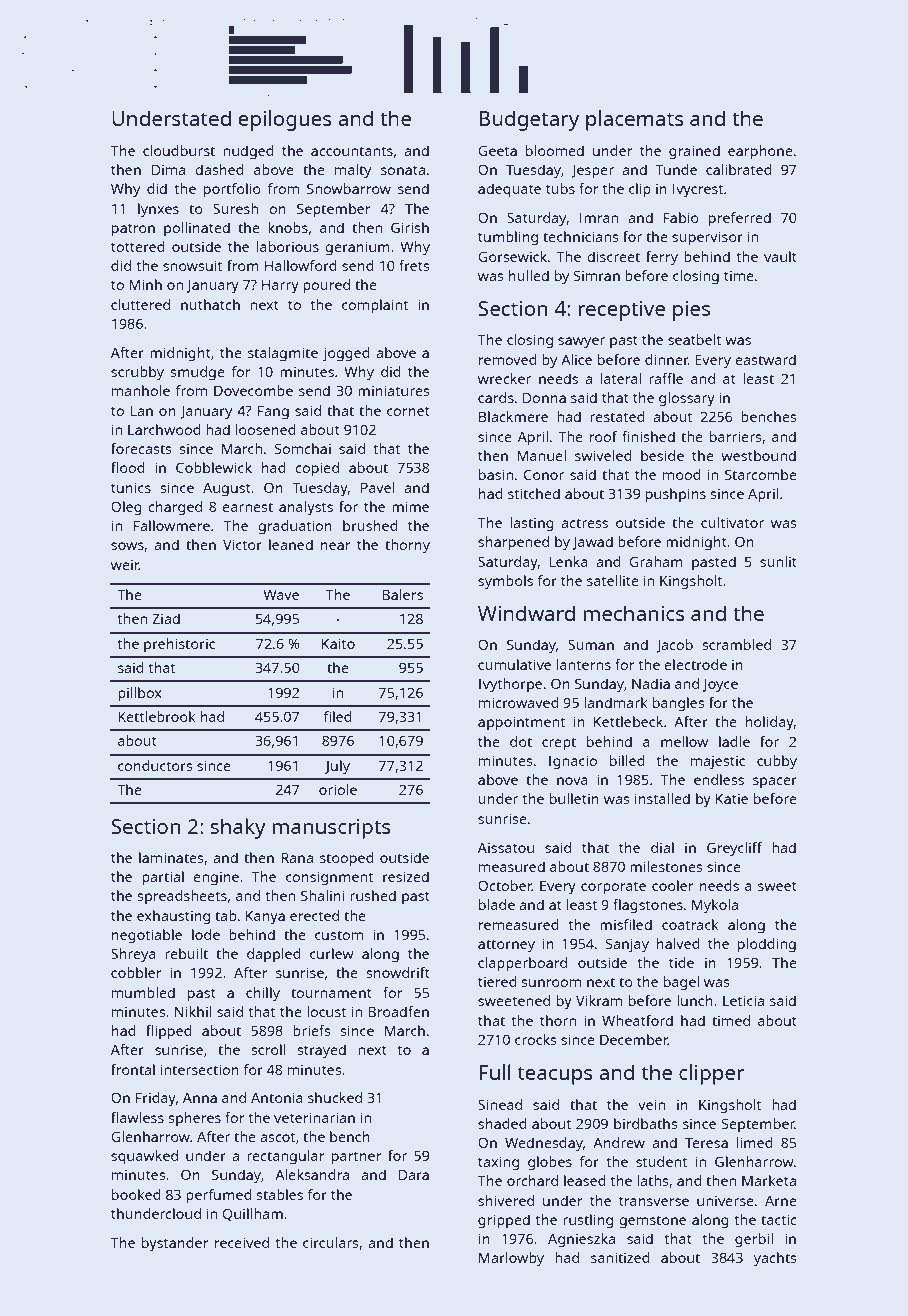  I want to click on limed, so click(755, 1142).
